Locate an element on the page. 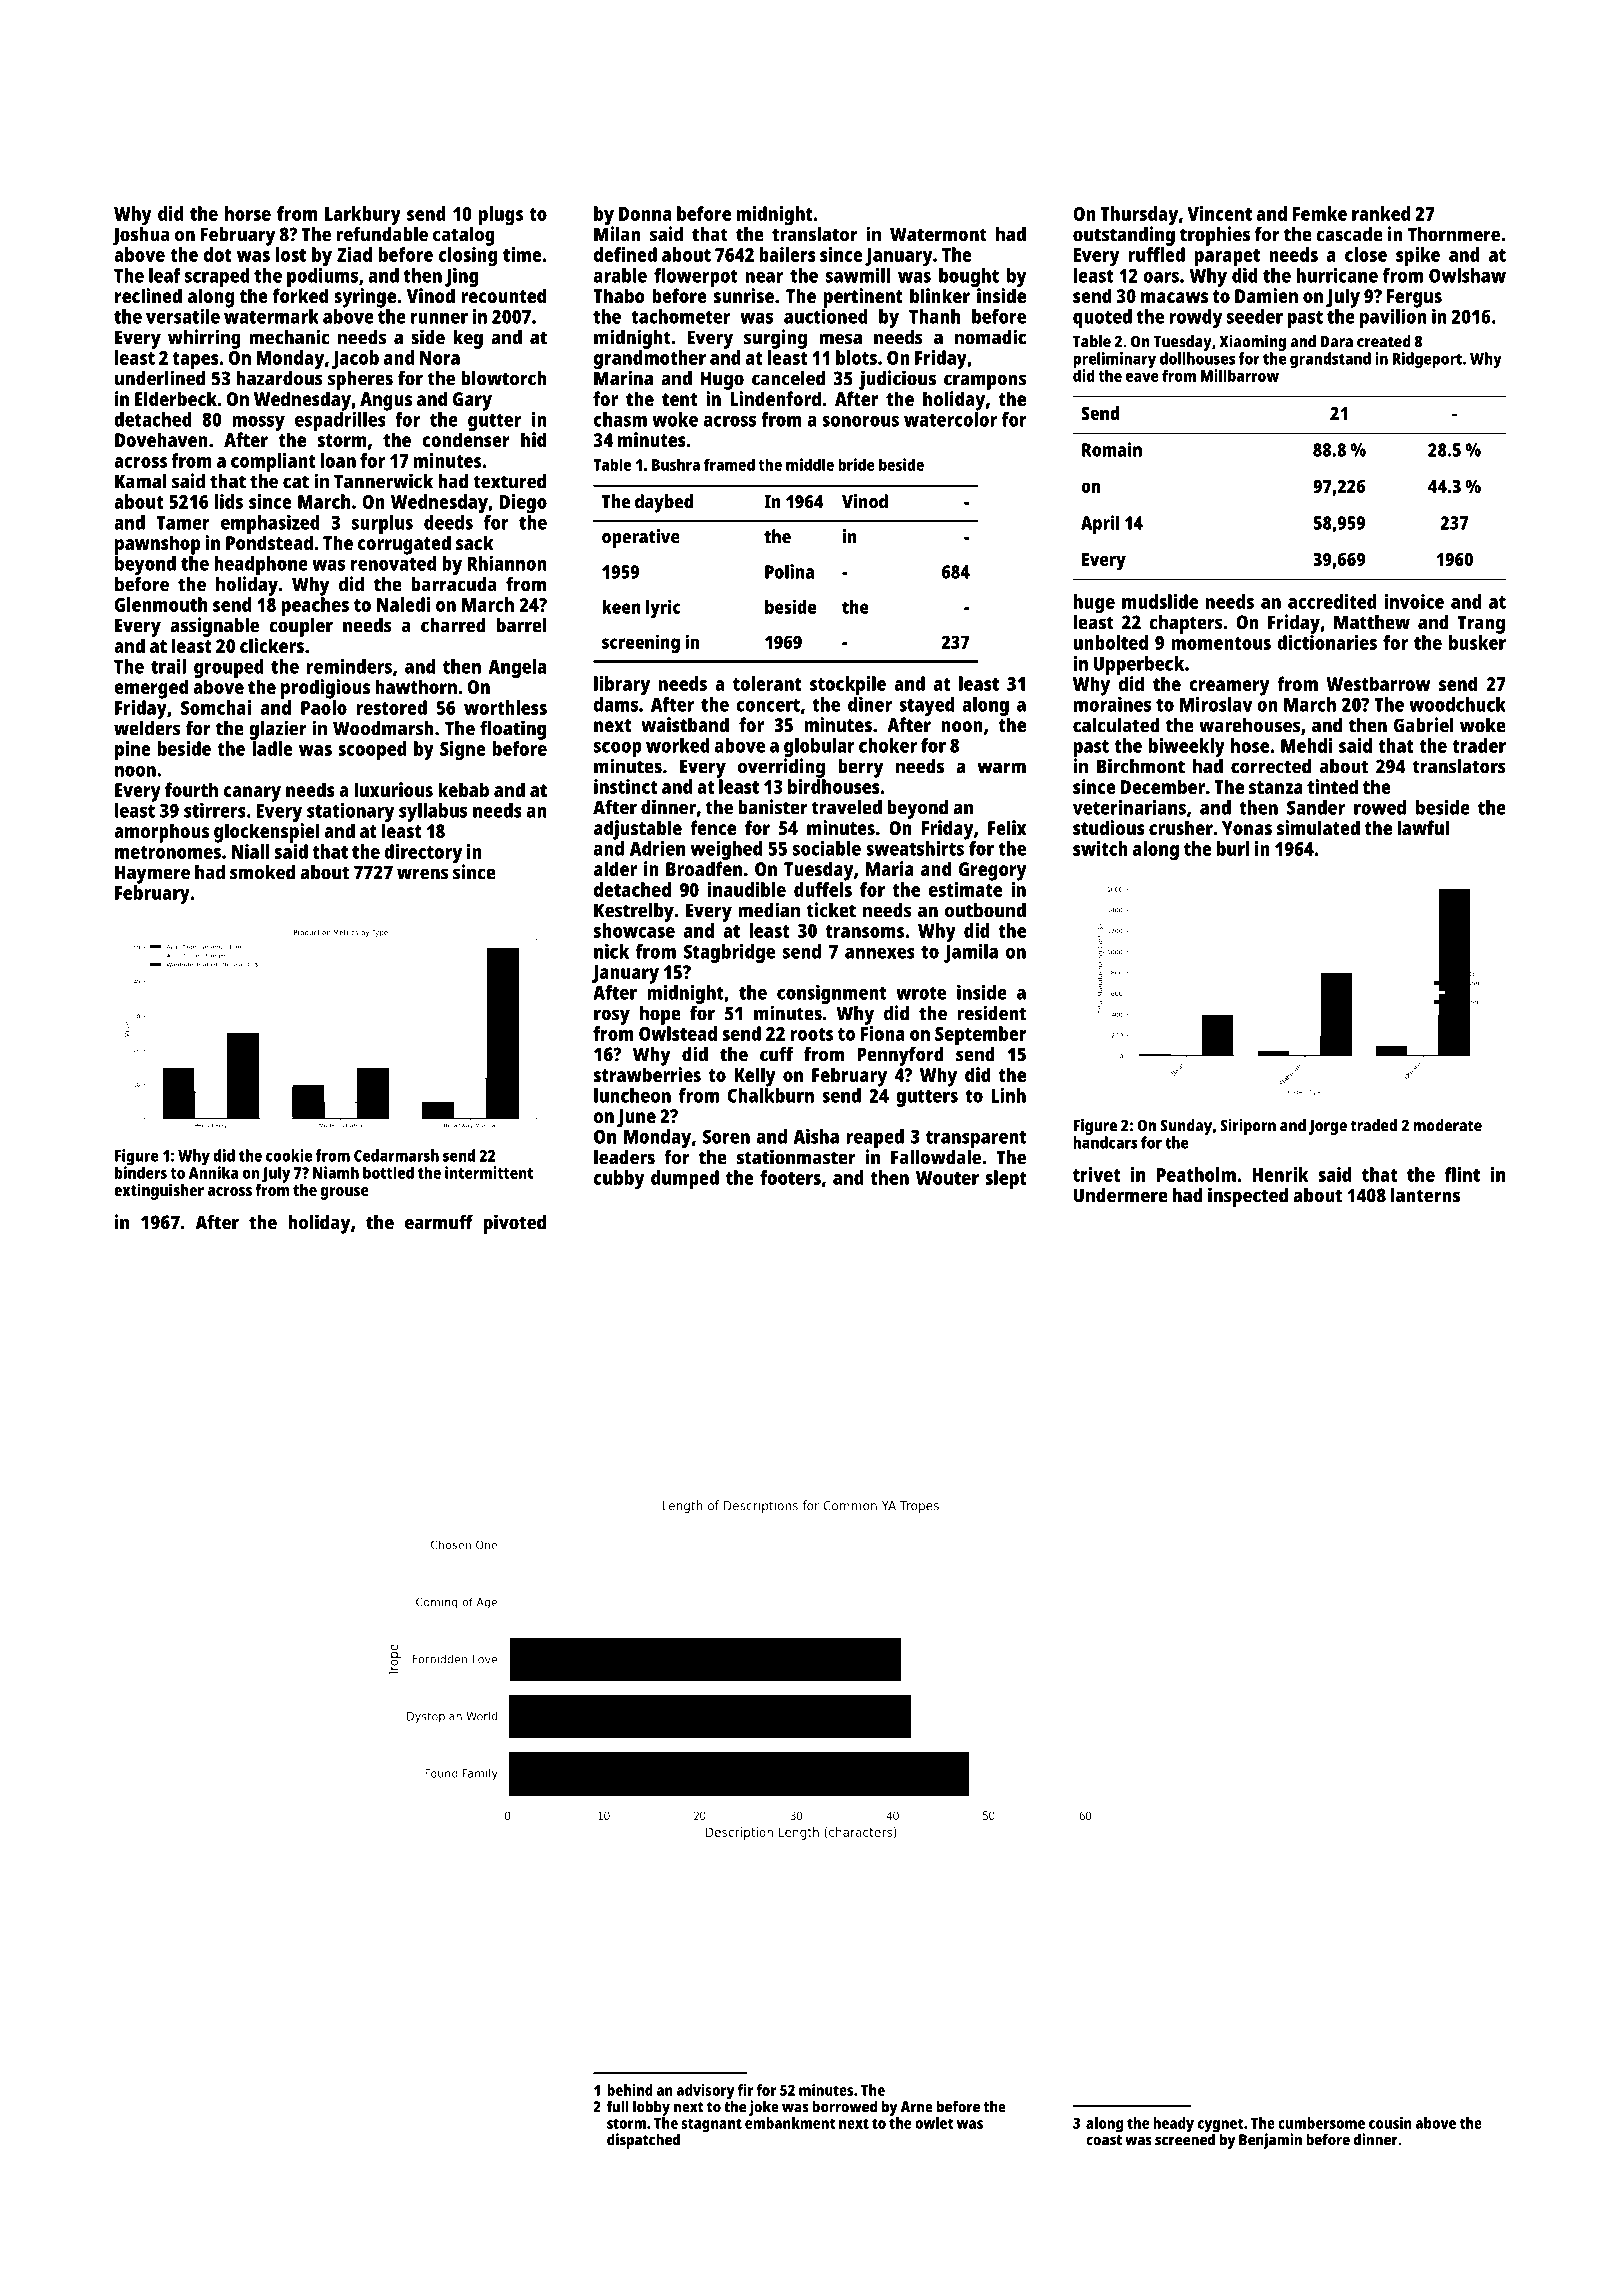  behind is located at coordinates (630, 2090).
